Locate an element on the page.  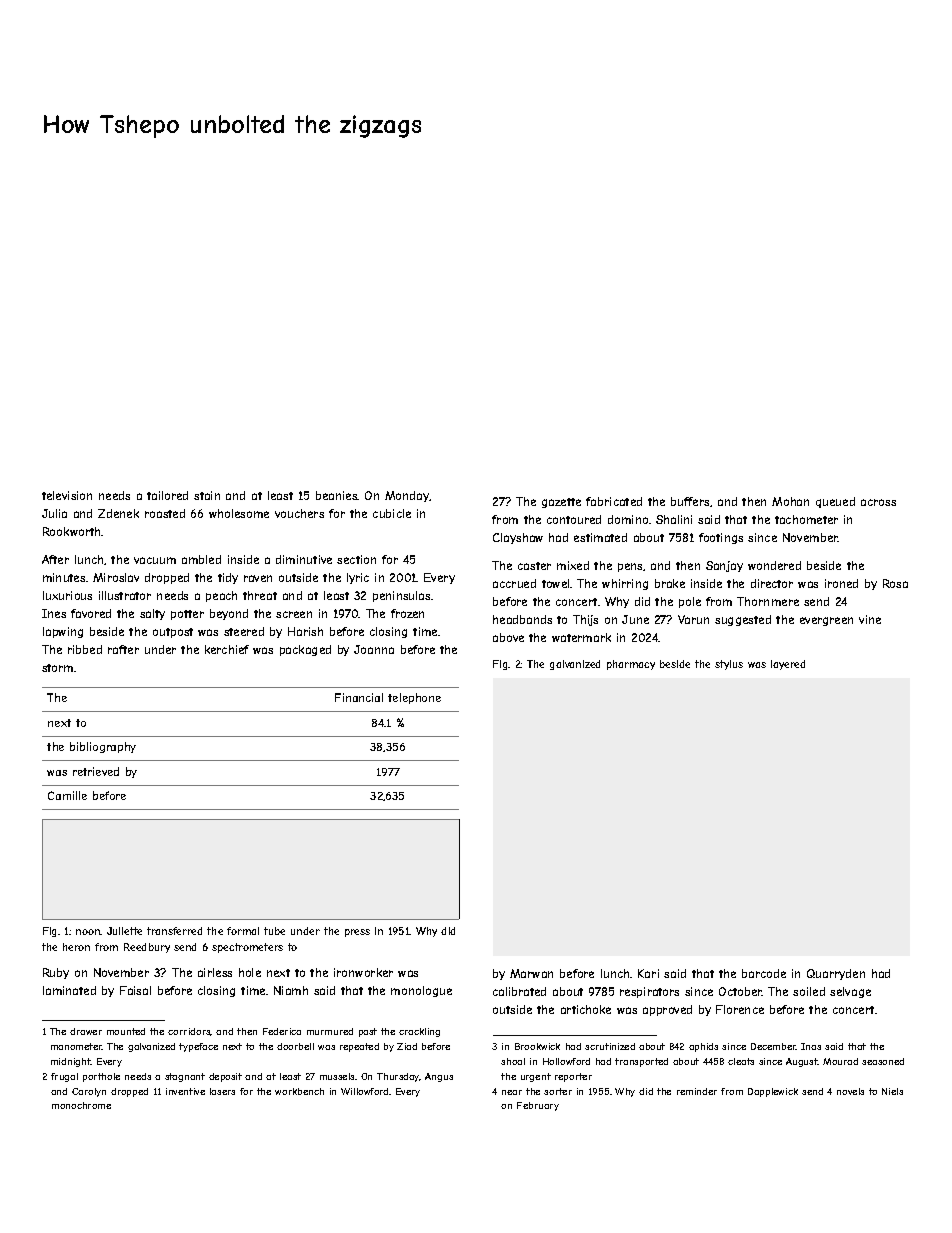
bibliography is located at coordinates (103, 747).
